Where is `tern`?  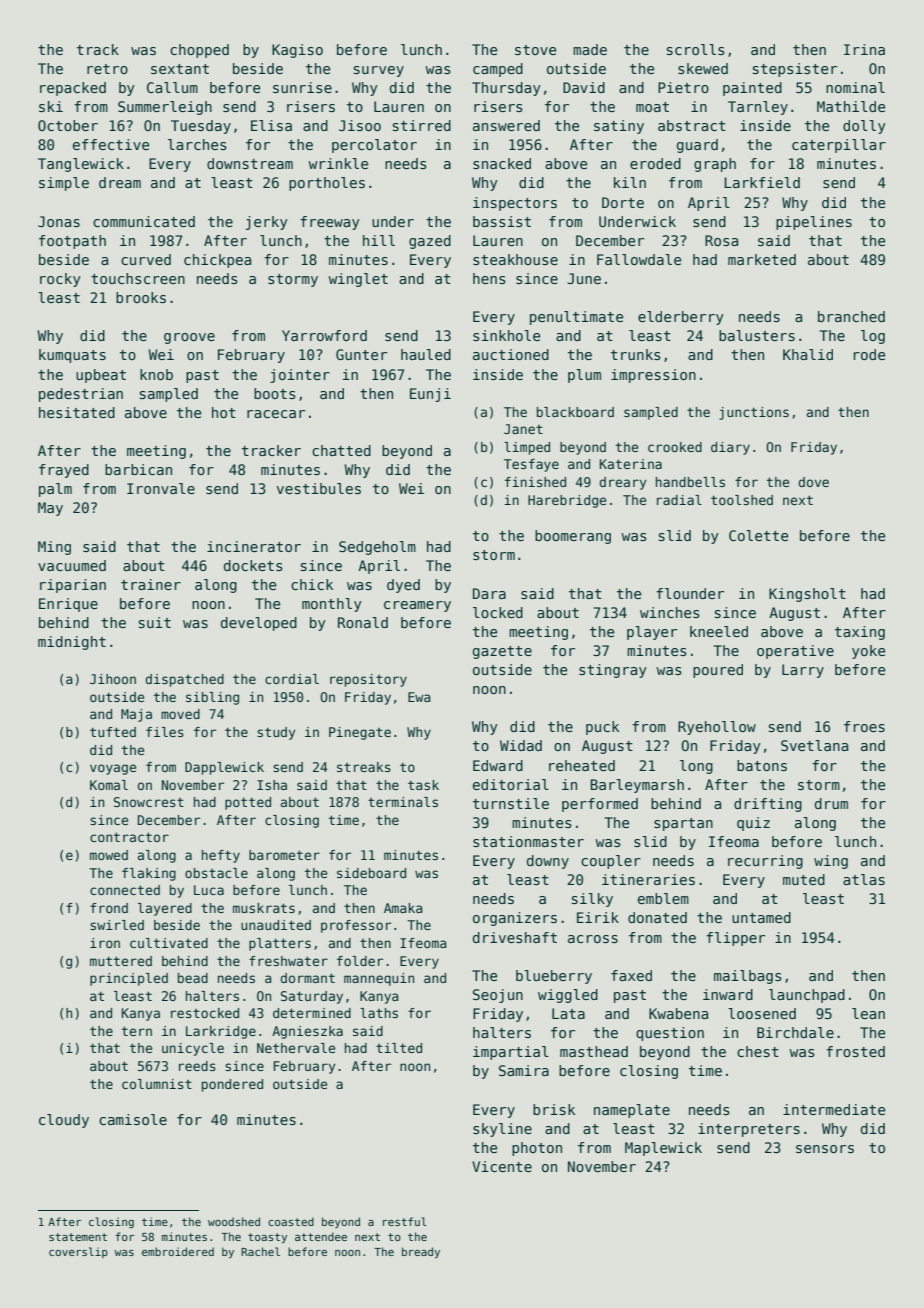
tern is located at coordinates (137, 1031).
